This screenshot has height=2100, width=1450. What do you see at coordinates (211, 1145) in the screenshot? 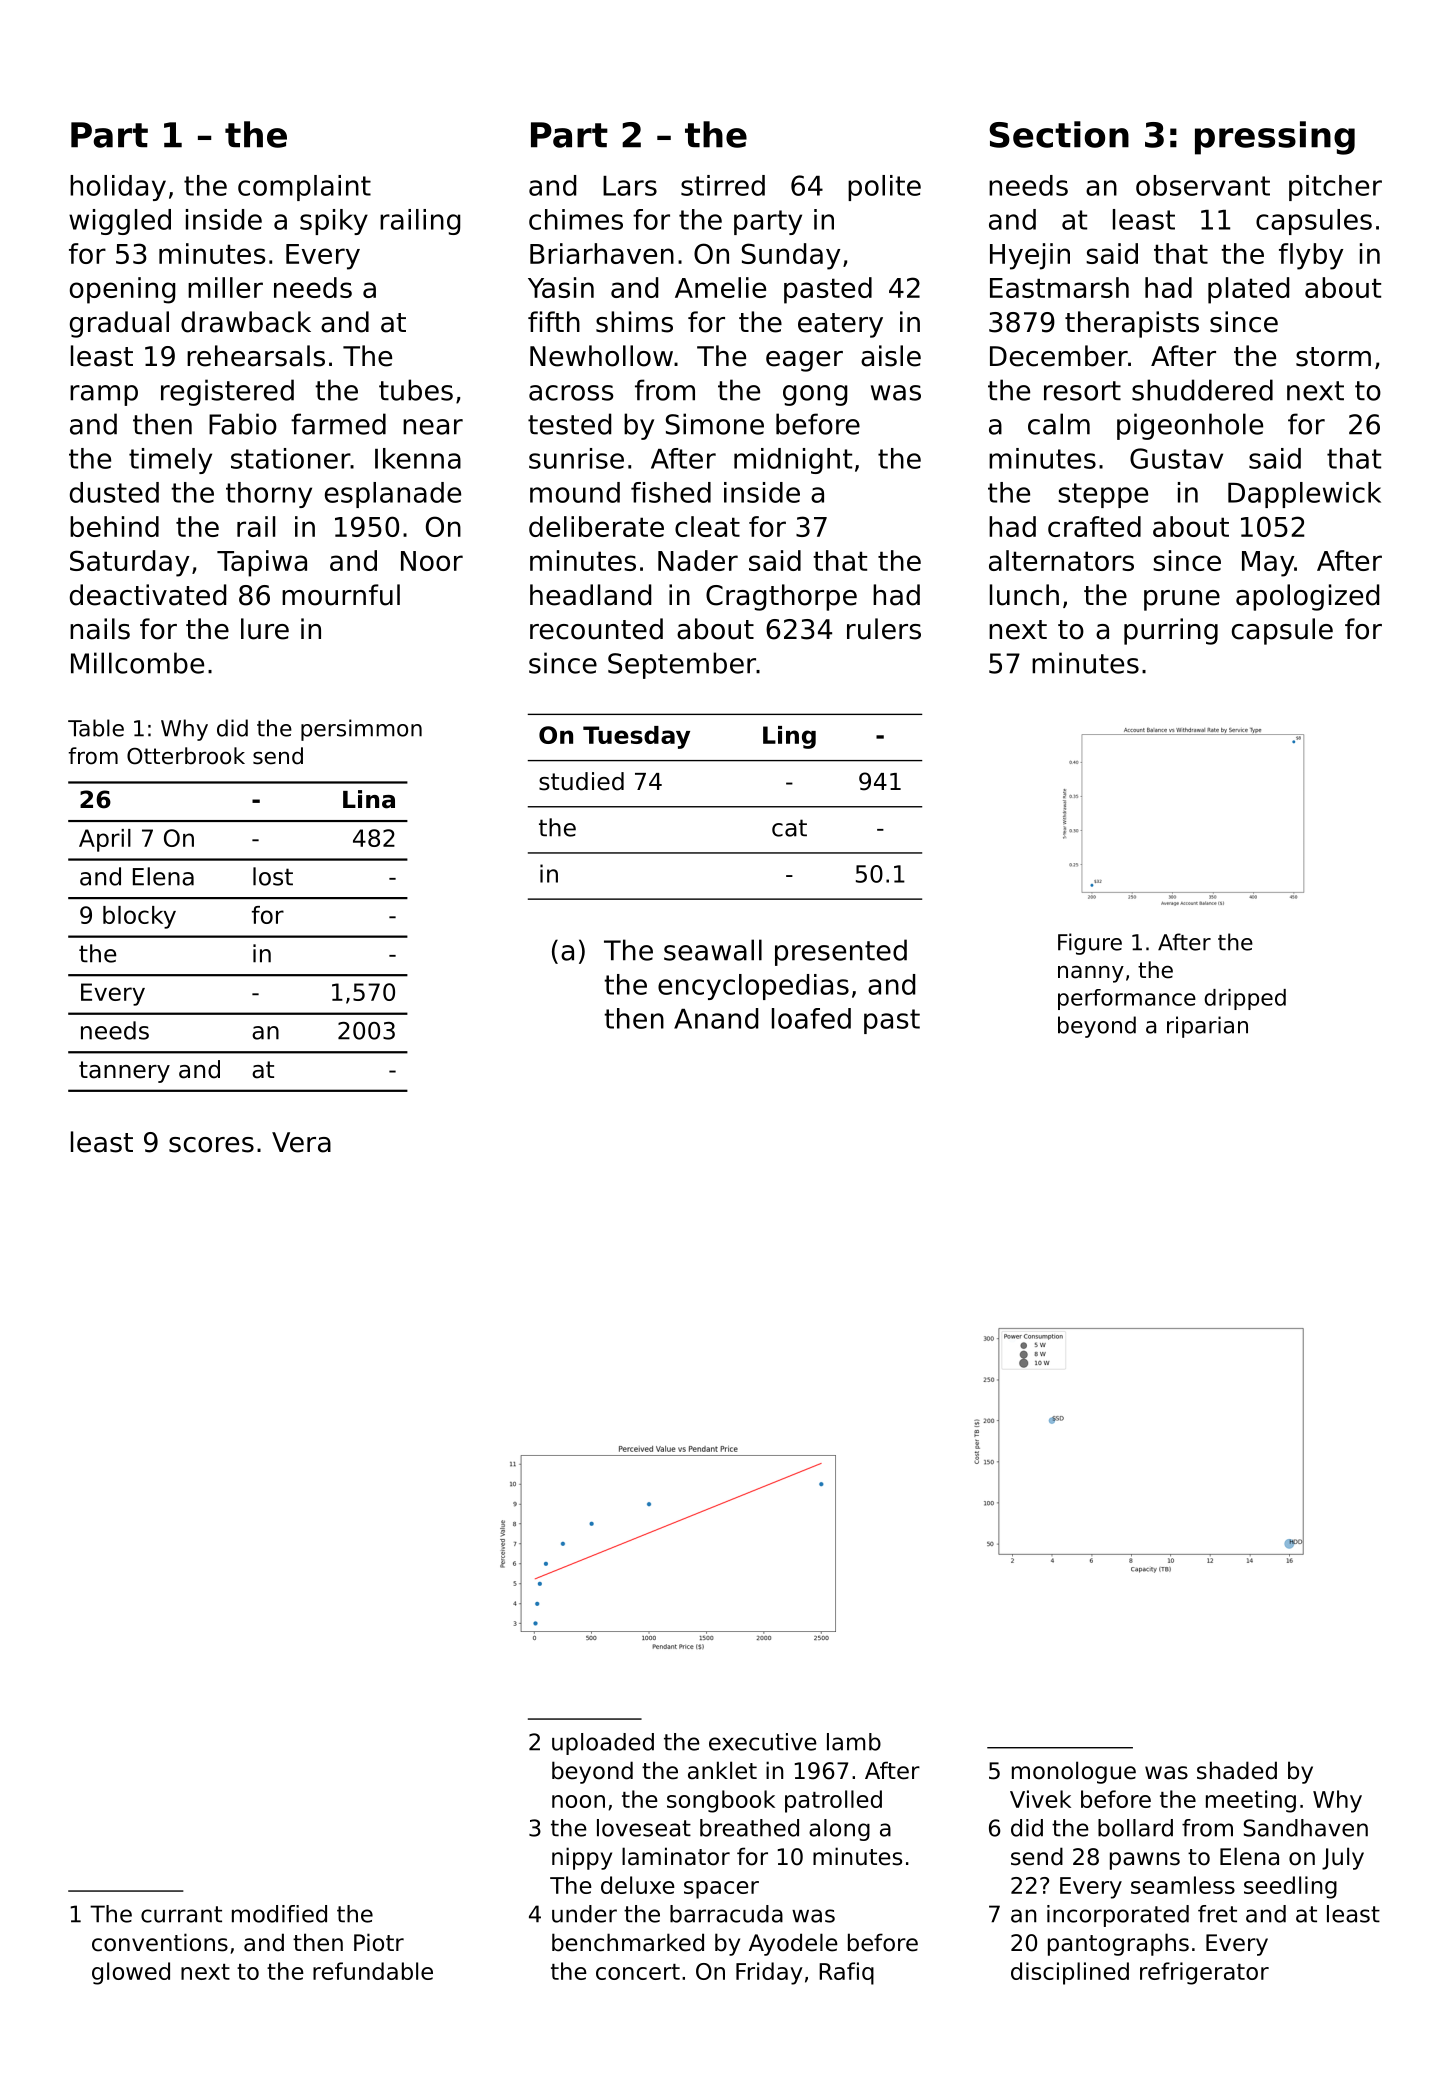
I see `scores` at bounding box center [211, 1145].
